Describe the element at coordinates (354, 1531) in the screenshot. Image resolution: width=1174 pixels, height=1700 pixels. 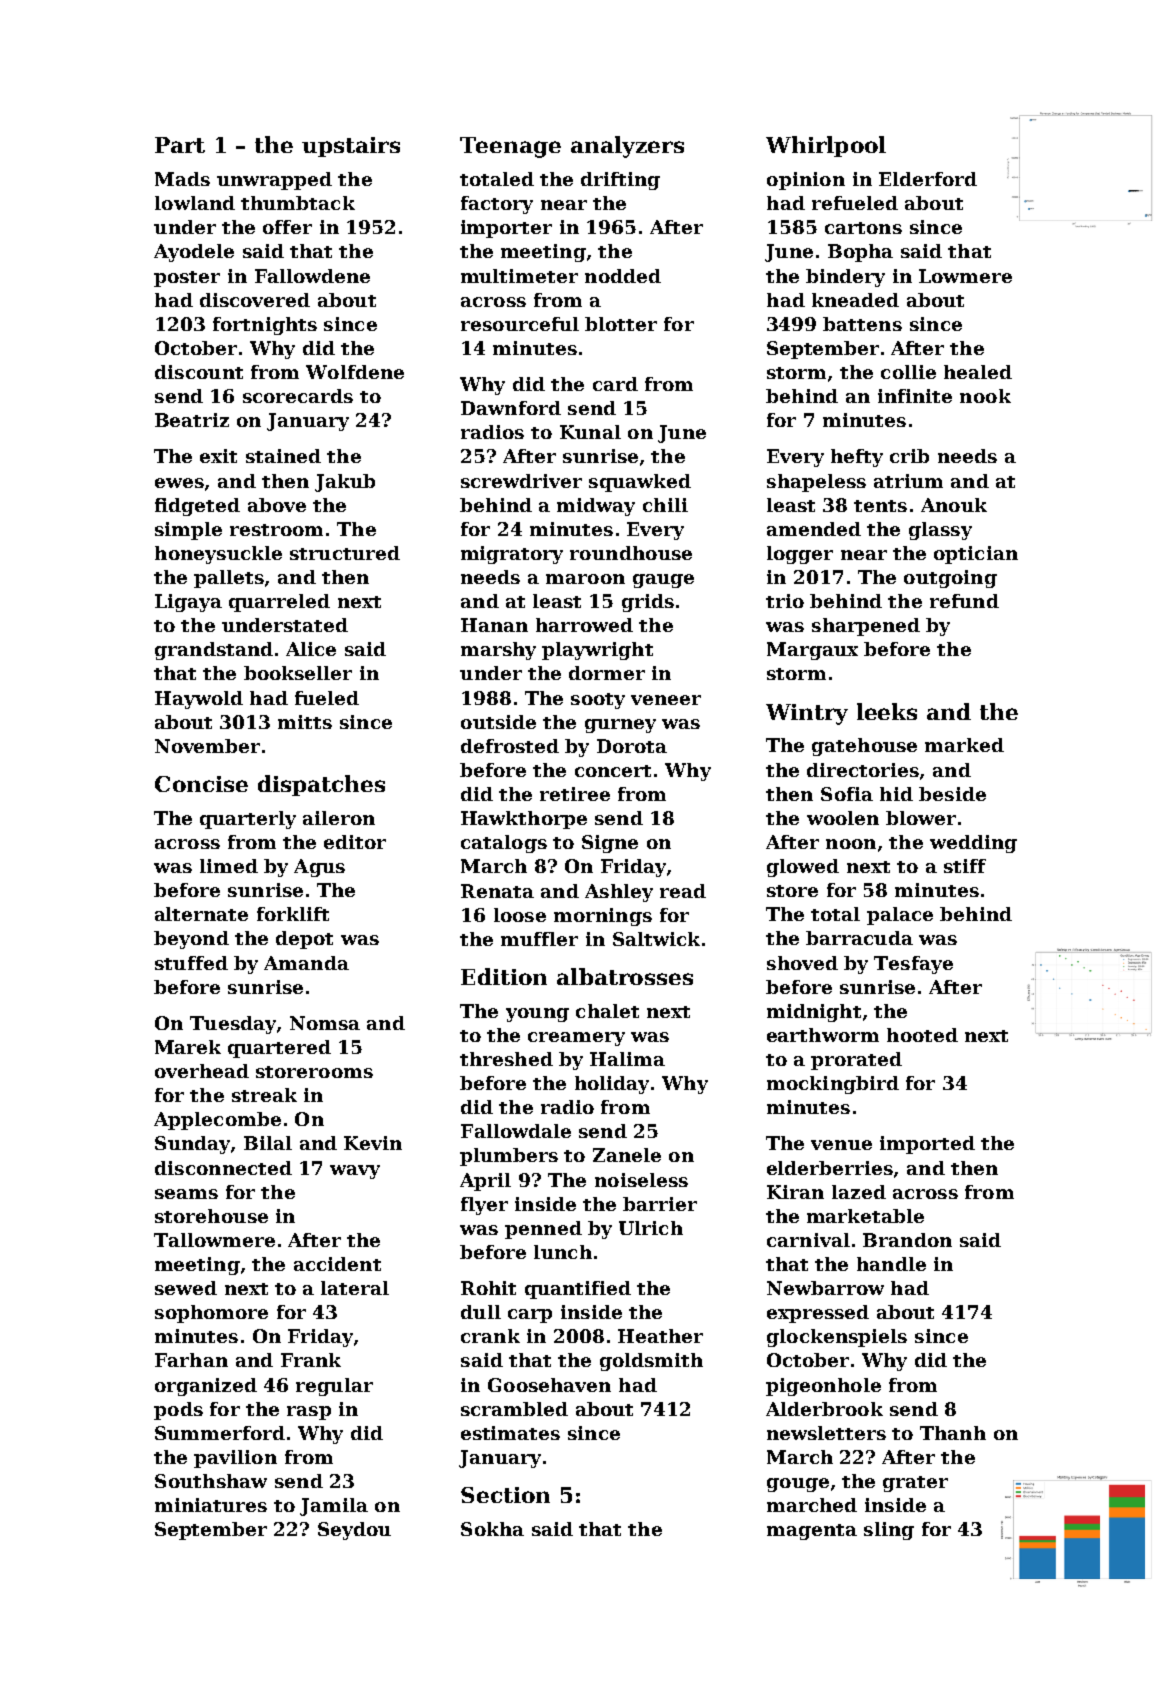
I see `Seydou` at that location.
